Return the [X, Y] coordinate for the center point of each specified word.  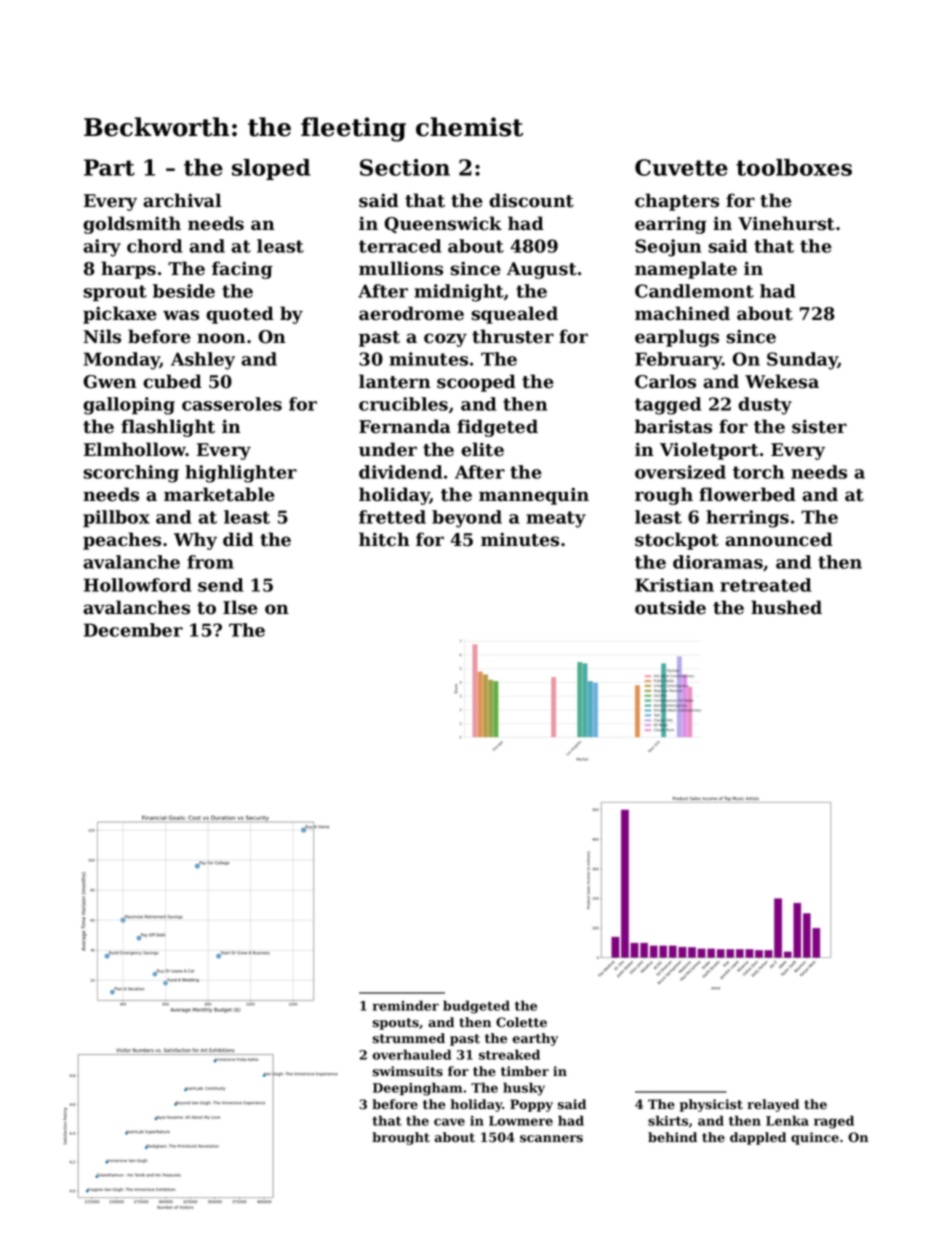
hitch [384, 539]
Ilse [240, 607]
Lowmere [521, 1121]
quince [815, 1138]
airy [102, 248]
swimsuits [408, 1071]
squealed [514, 315]
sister [819, 426]
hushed [786, 607]
